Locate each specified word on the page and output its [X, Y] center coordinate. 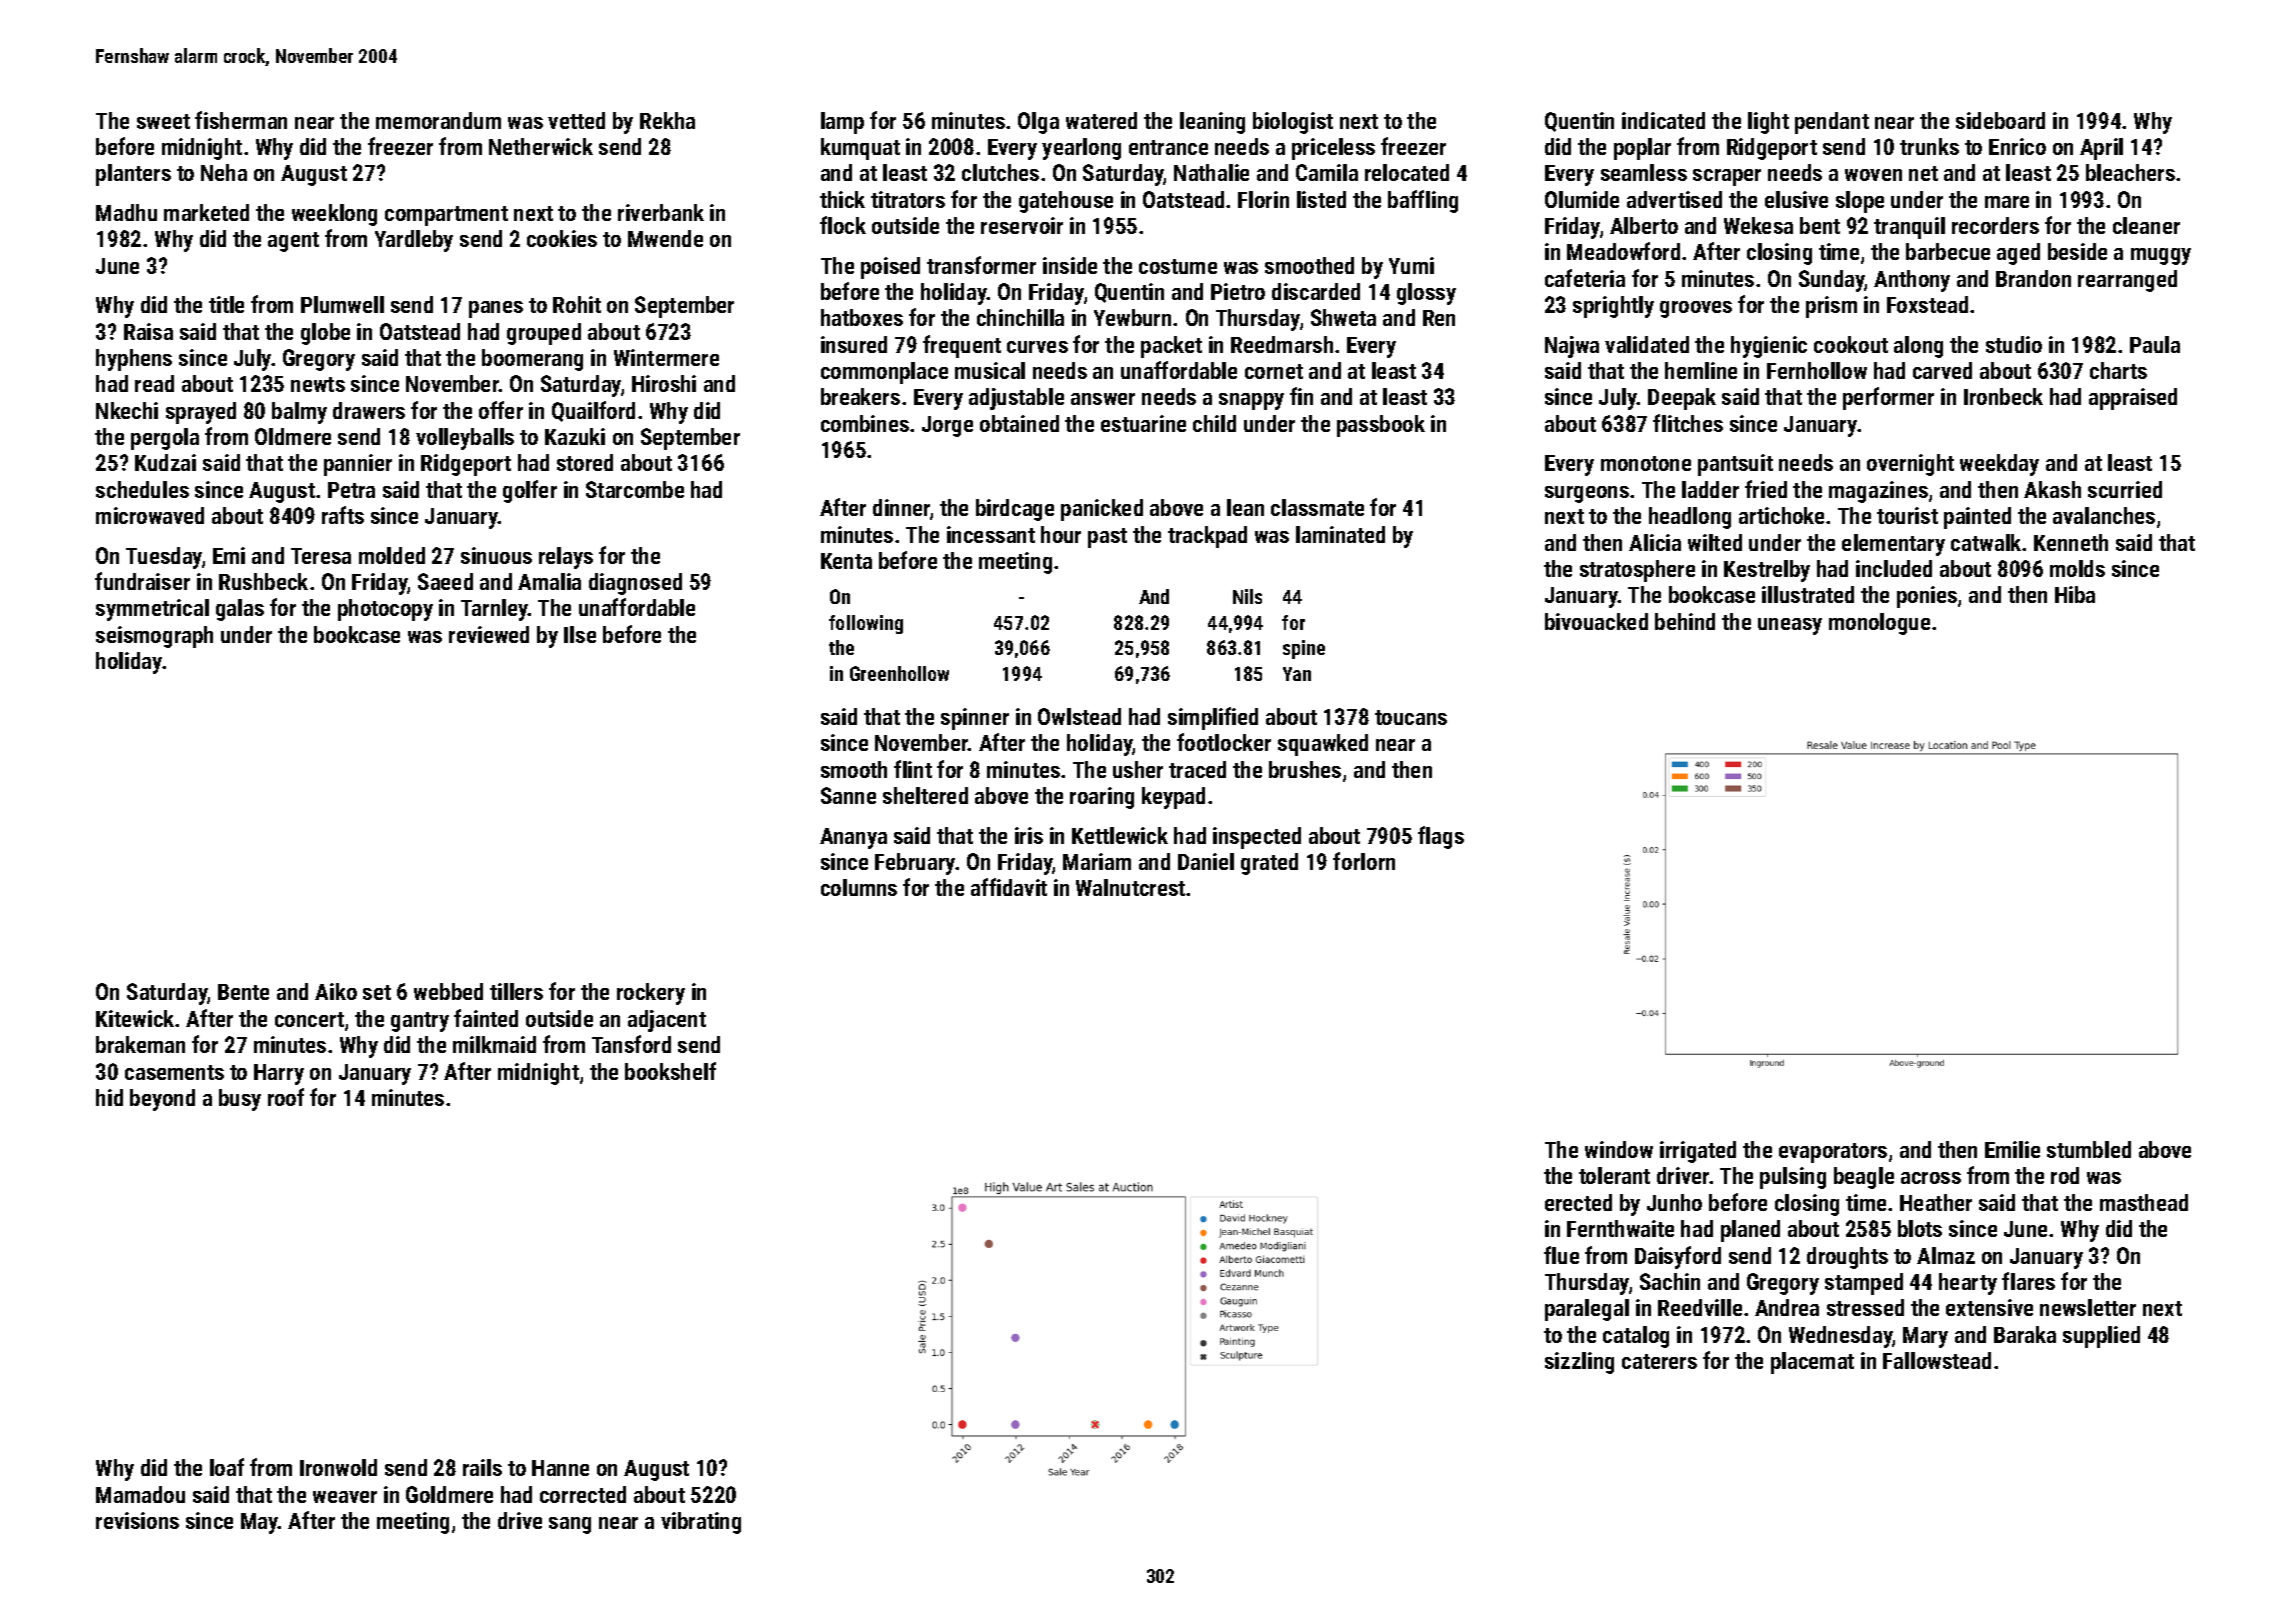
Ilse [580, 634]
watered [1101, 120]
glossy [1426, 294]
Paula [2155, 344]
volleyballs [465, 439]
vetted [576, 120]
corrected [583, 1494]
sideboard [2000, 120]
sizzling [1579, 1363]
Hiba [2075, 594]
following [866, 624]
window [1619, 1149]
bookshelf [670, 1071]
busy [240, 1100]
